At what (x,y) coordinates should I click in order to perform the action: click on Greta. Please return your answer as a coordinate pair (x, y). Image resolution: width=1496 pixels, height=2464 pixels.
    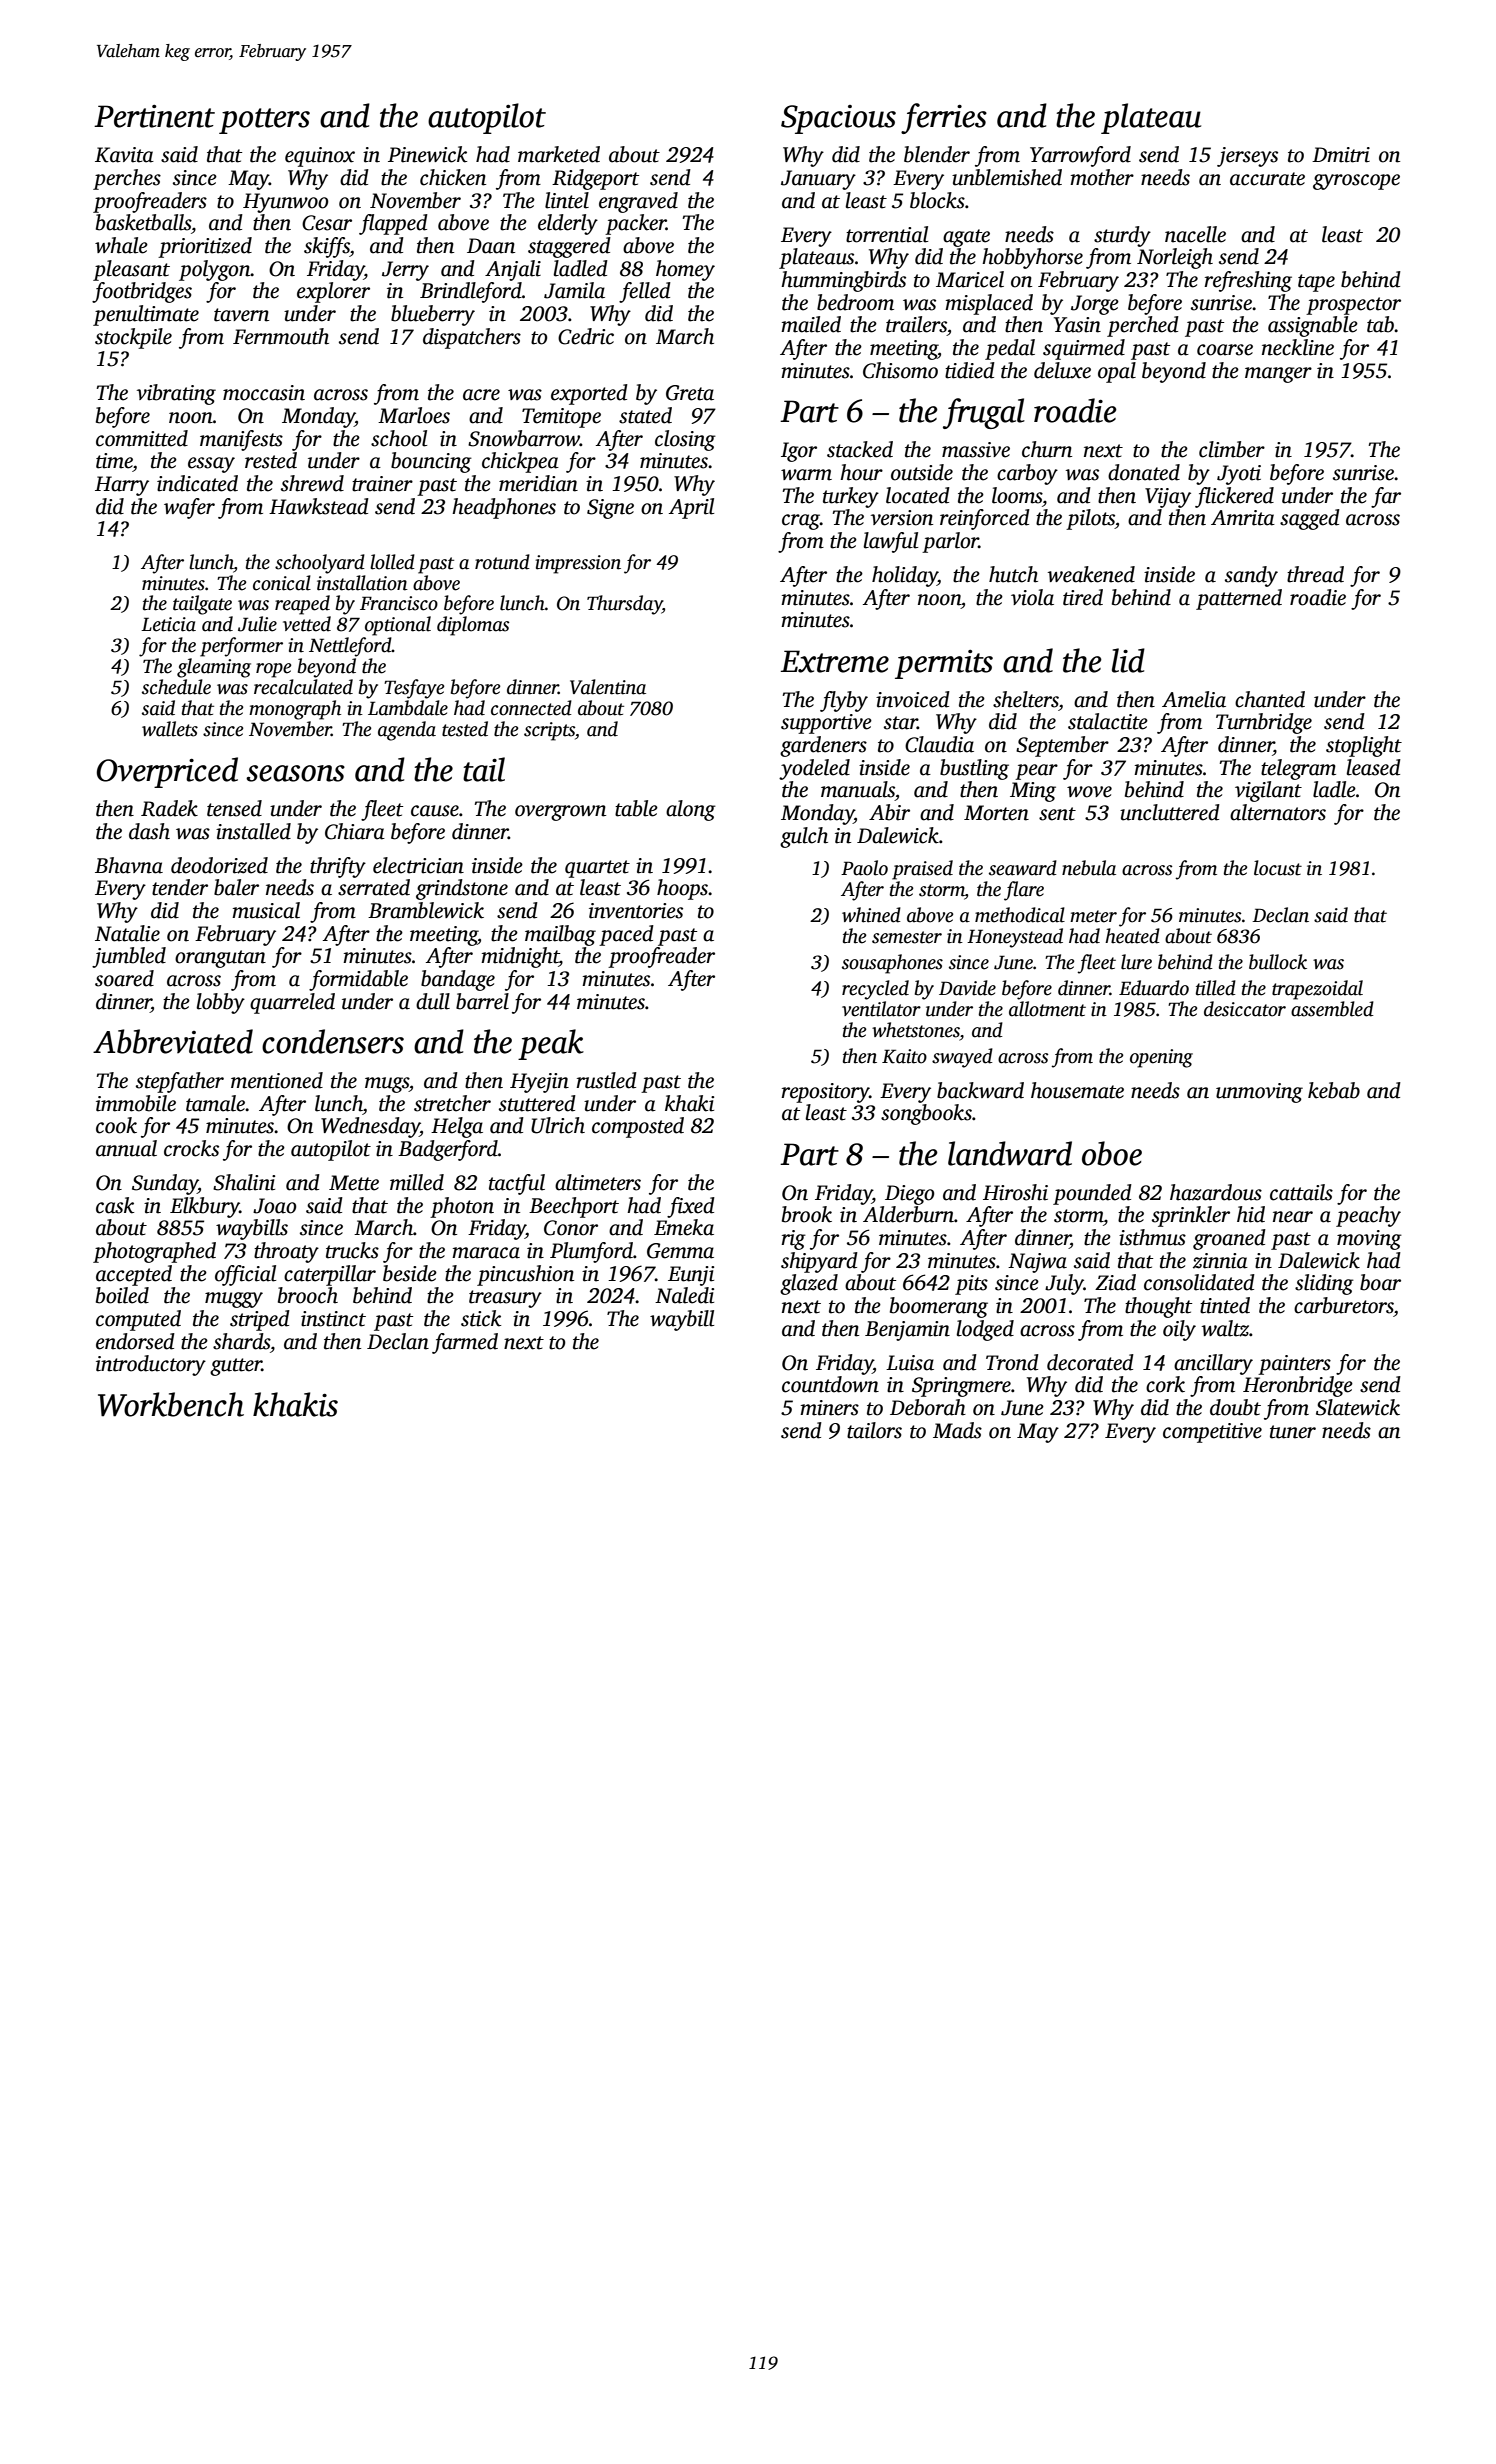
    Looking at the image, I should click on (690, 393).
